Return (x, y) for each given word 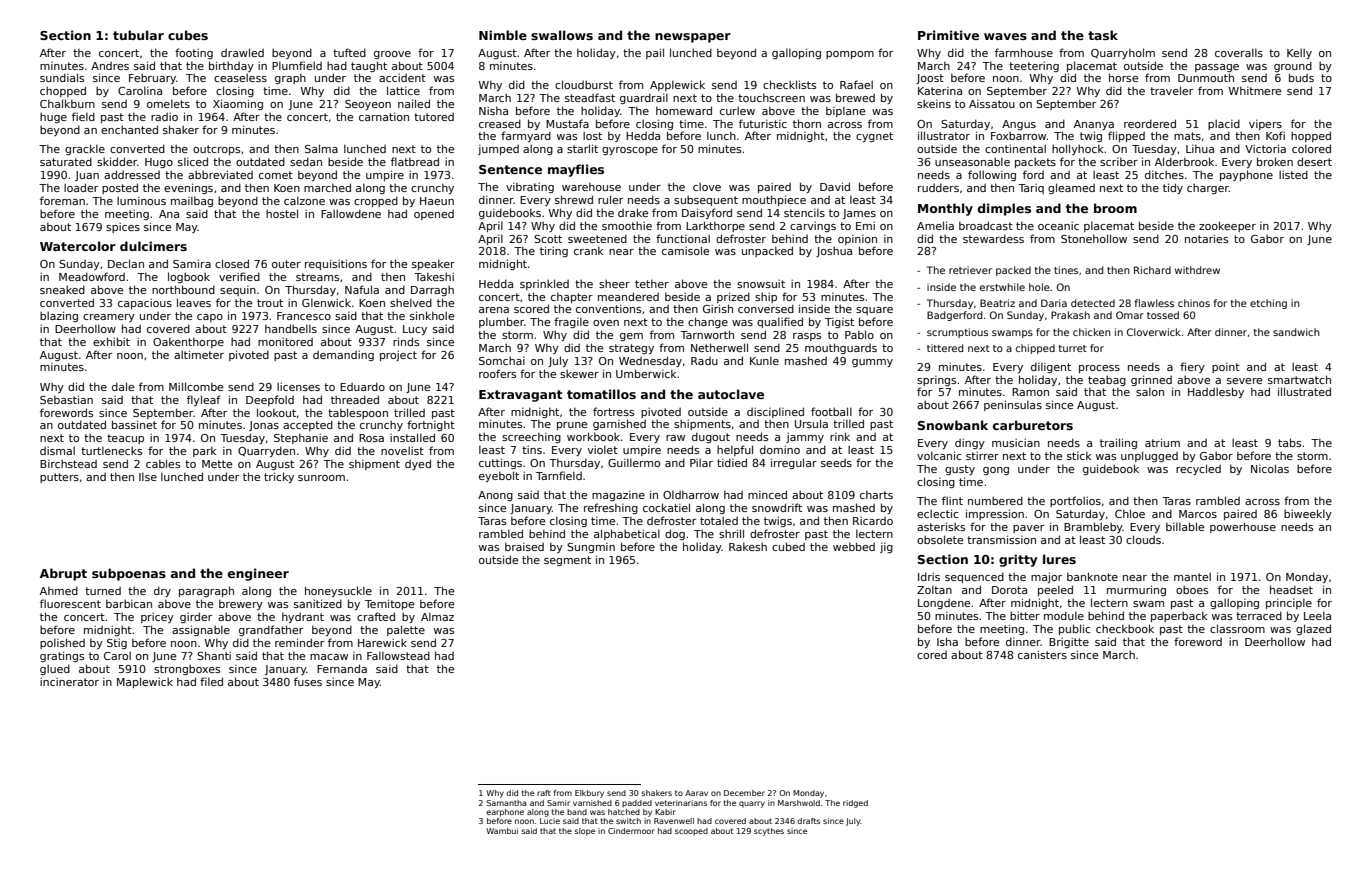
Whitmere (1254, 90)
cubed (788, 546)
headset (1291, 589)
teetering (1034, 66)
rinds (406, 341)
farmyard (526, 136)
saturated (66, 161)
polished (62, 643)
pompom (850, 55)
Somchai (502, 360)
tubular (138, 35)
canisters (1042, 654)
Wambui (502, 831)
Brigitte (1069, 642)
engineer (258, 574)
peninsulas (1013, 405)
